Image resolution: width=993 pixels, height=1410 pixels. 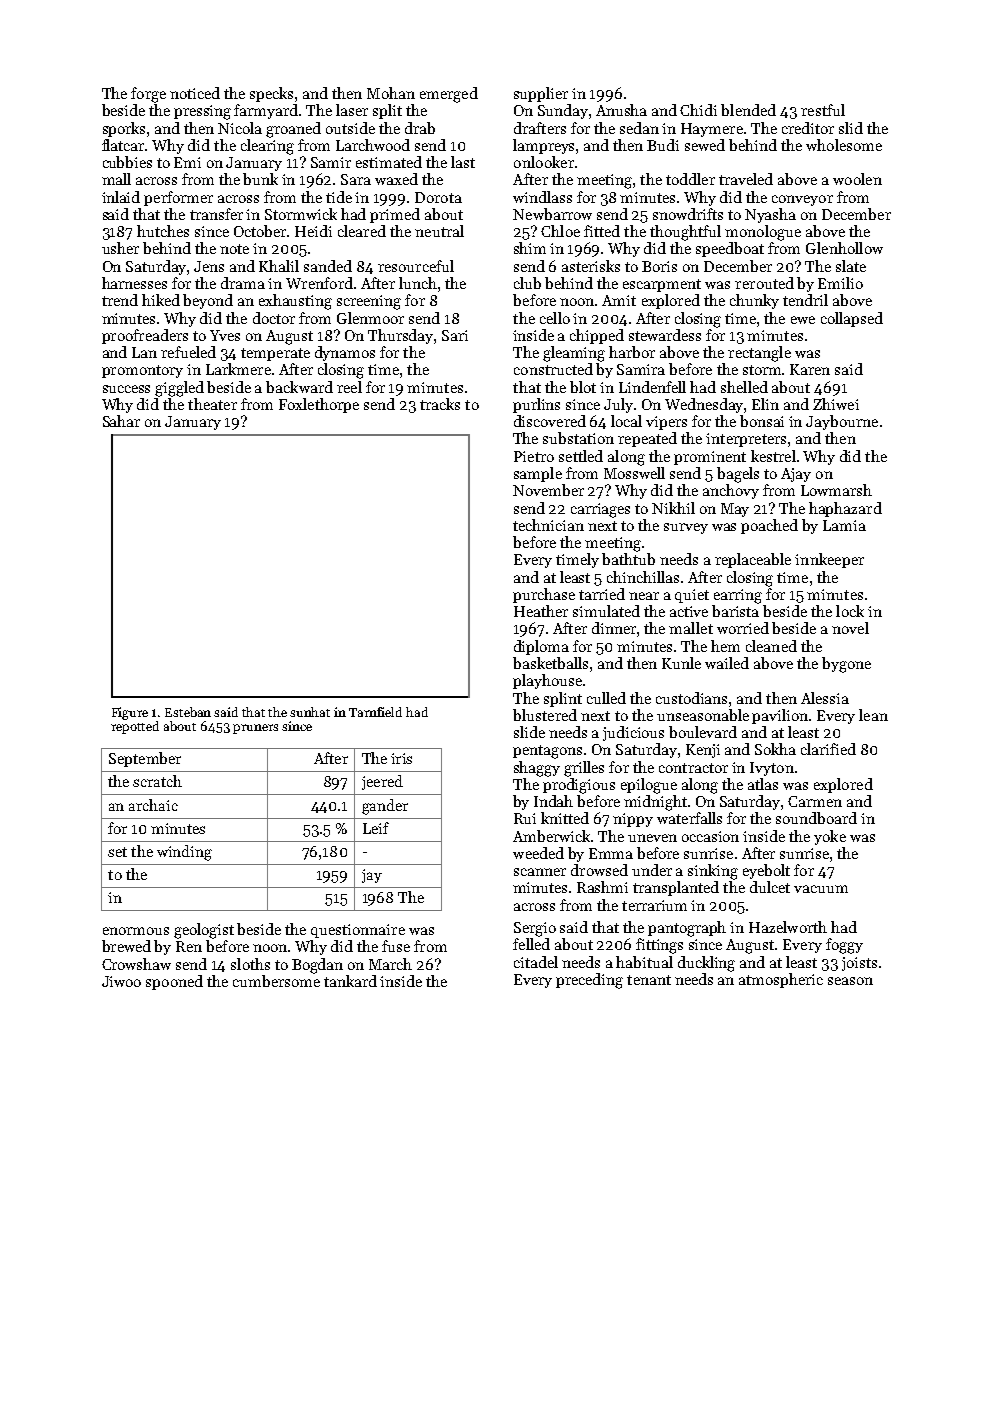 I want to click on Thursday, so click(x=400, y=336).
